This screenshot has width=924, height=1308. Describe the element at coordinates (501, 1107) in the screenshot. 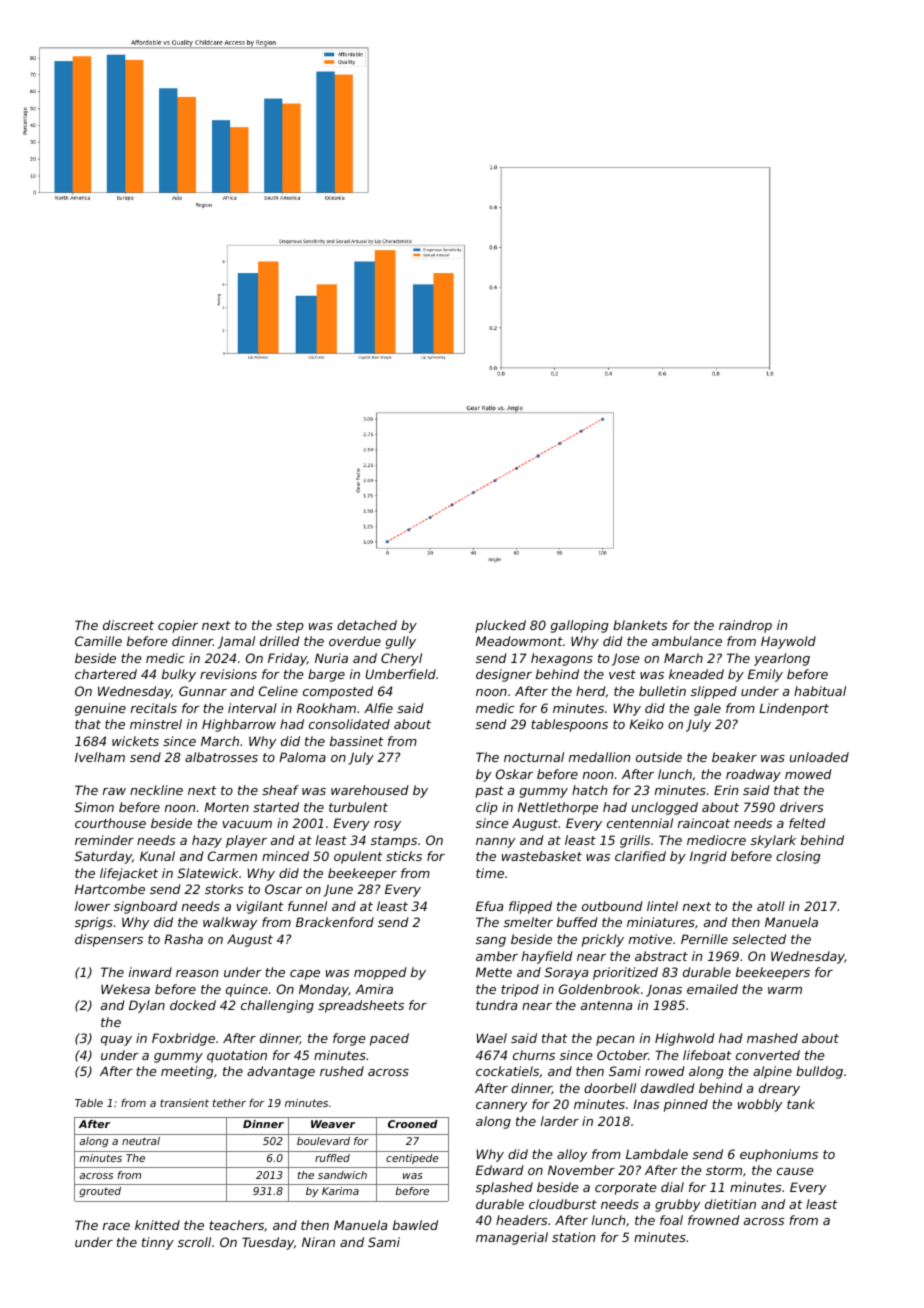

I see `cannery` at that location.
